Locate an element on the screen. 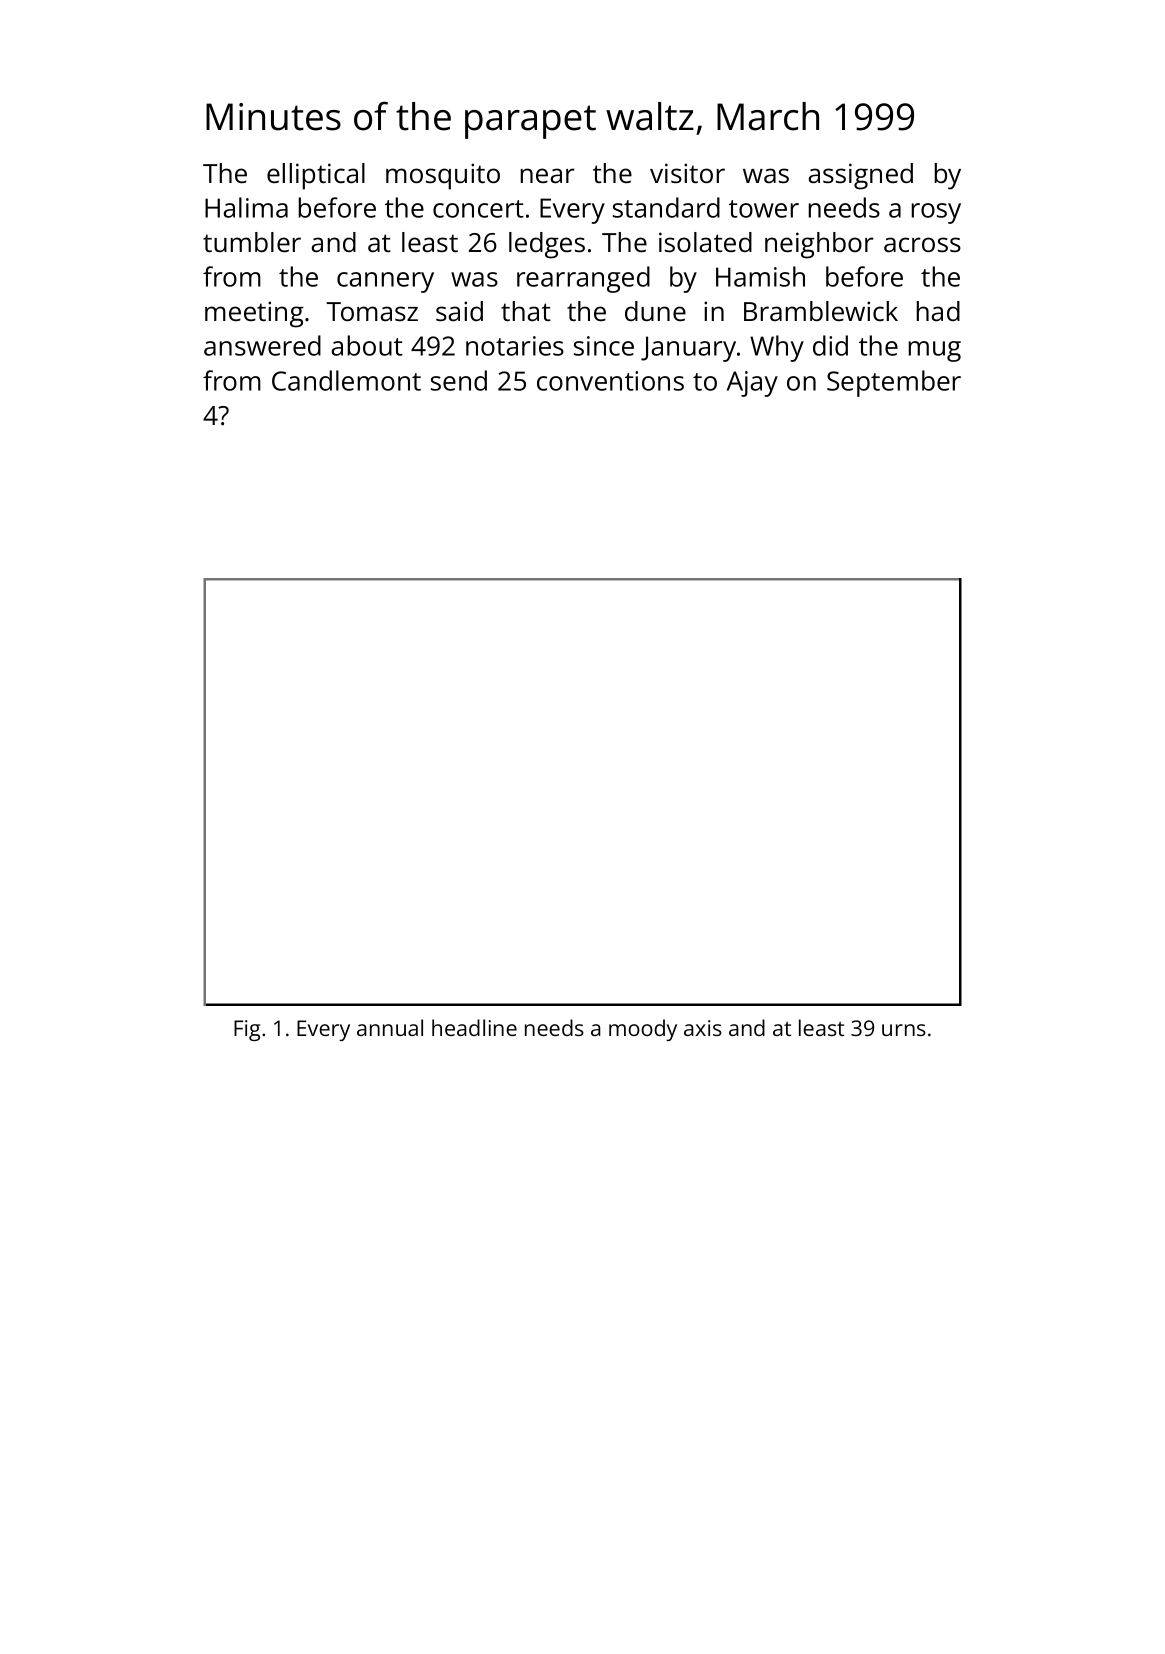 Image resolution: width=1165 pixels, height=1654 pixels. send is located at coordinates (459, 380).
